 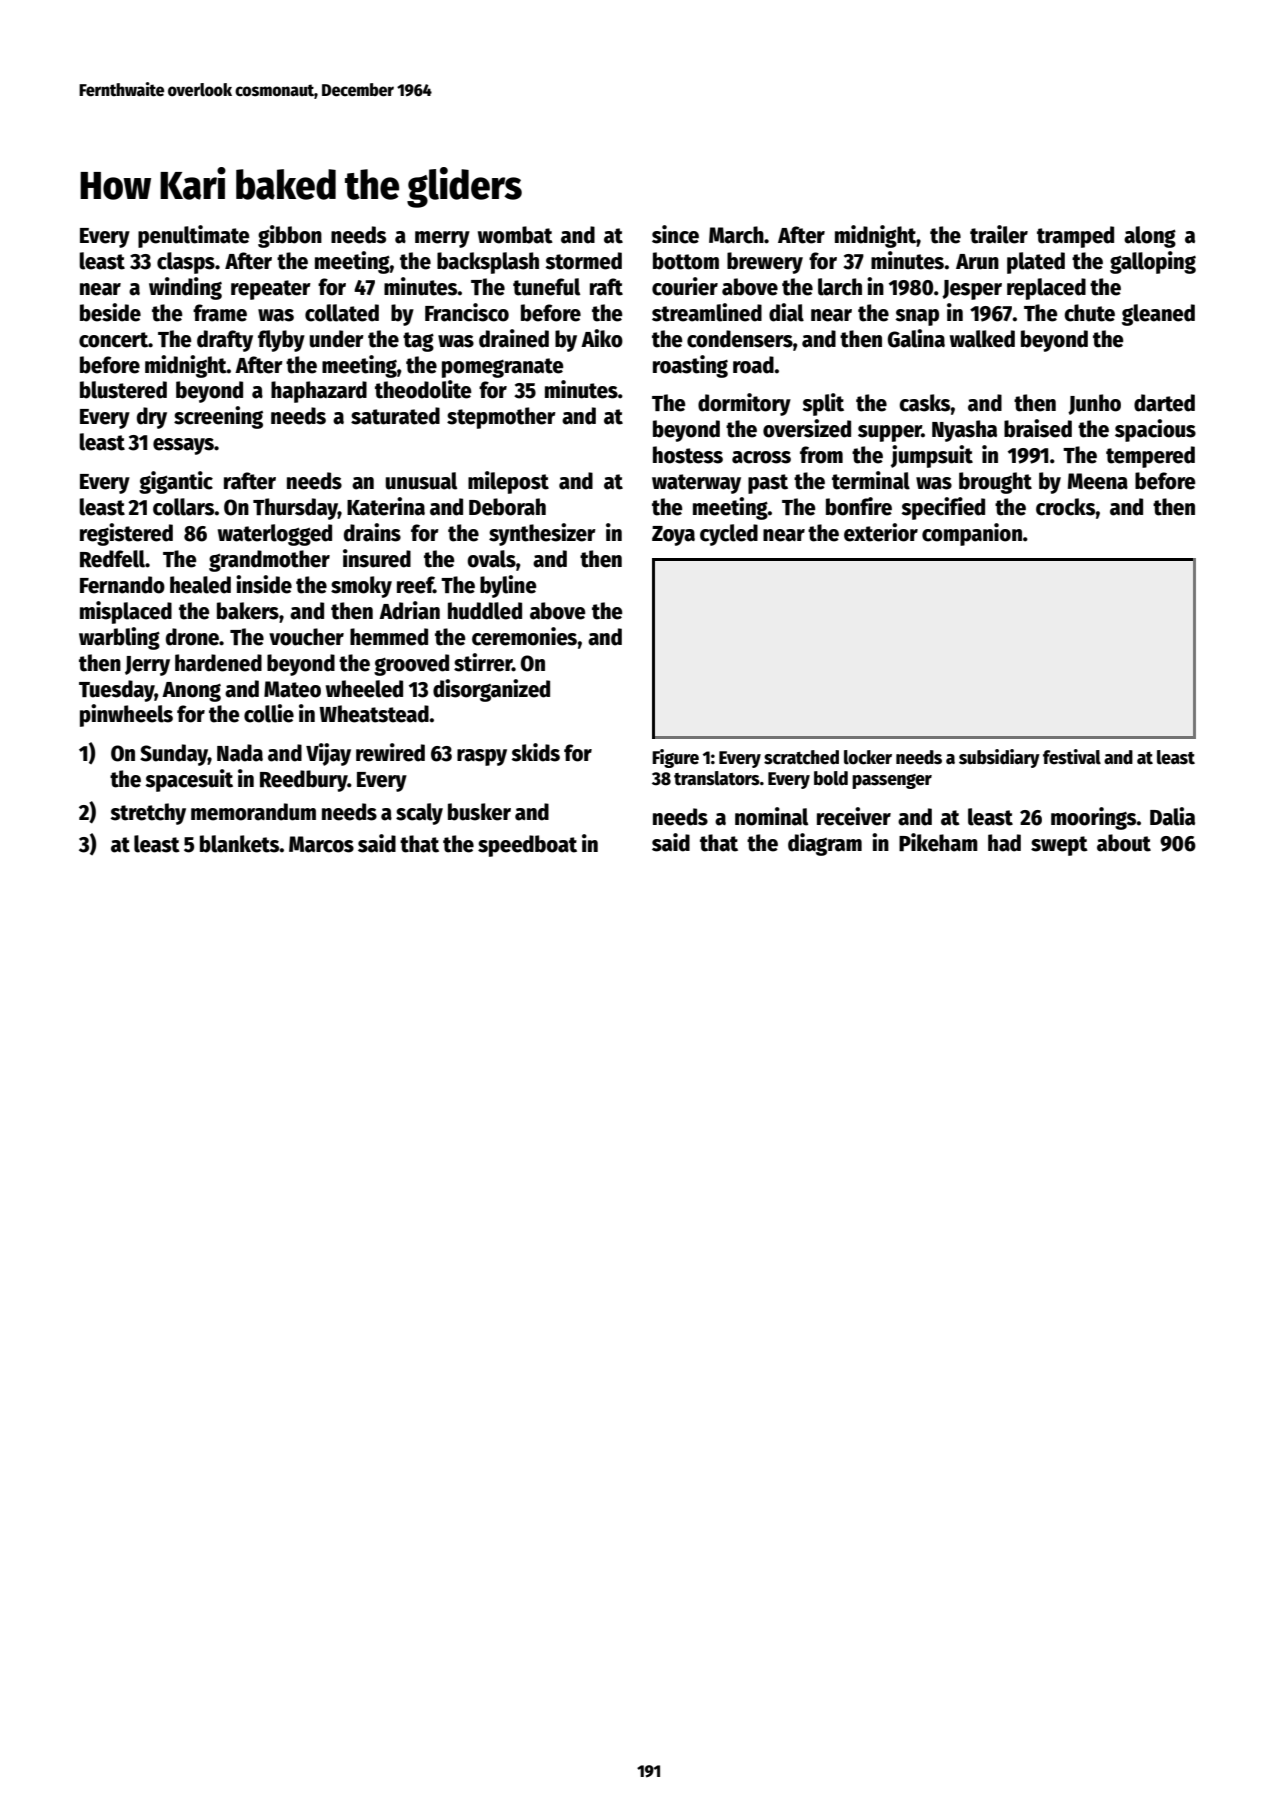 I want to click on companion, so click(x=972, y=534).
